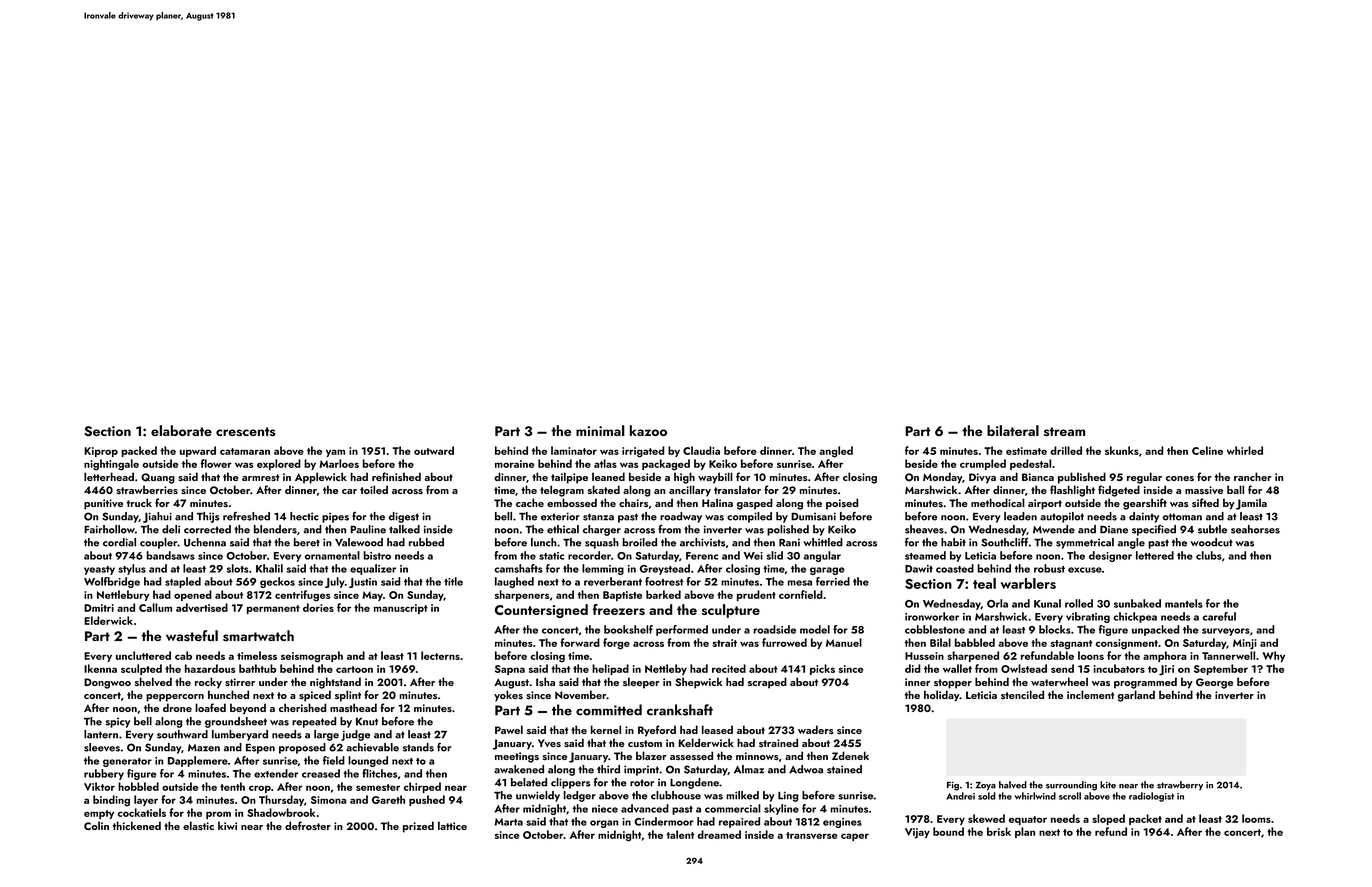  Describe the element at coordinates (648, 430) in the screenshot. I see `kazoo` at that location.
